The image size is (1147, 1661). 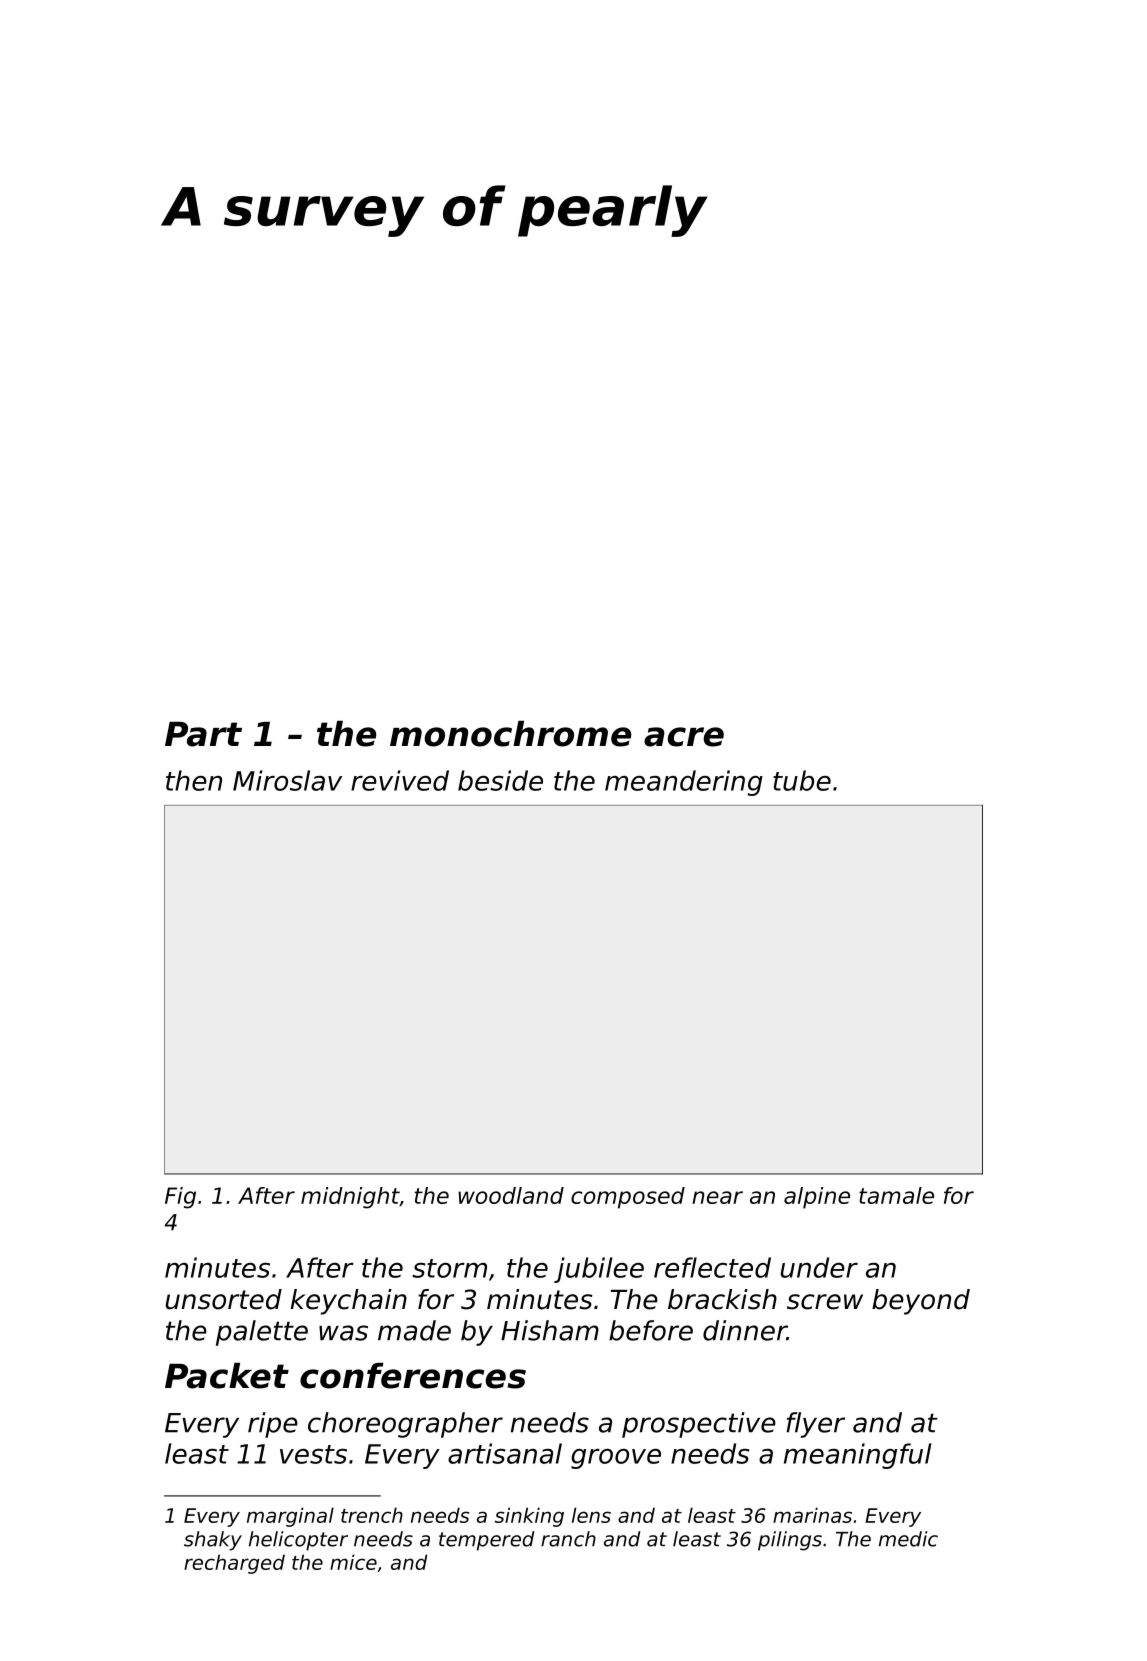 What do you see at coordinates (510, 734) in the screenshot?
I see `monochrome` at bounding box center [510, 734].
